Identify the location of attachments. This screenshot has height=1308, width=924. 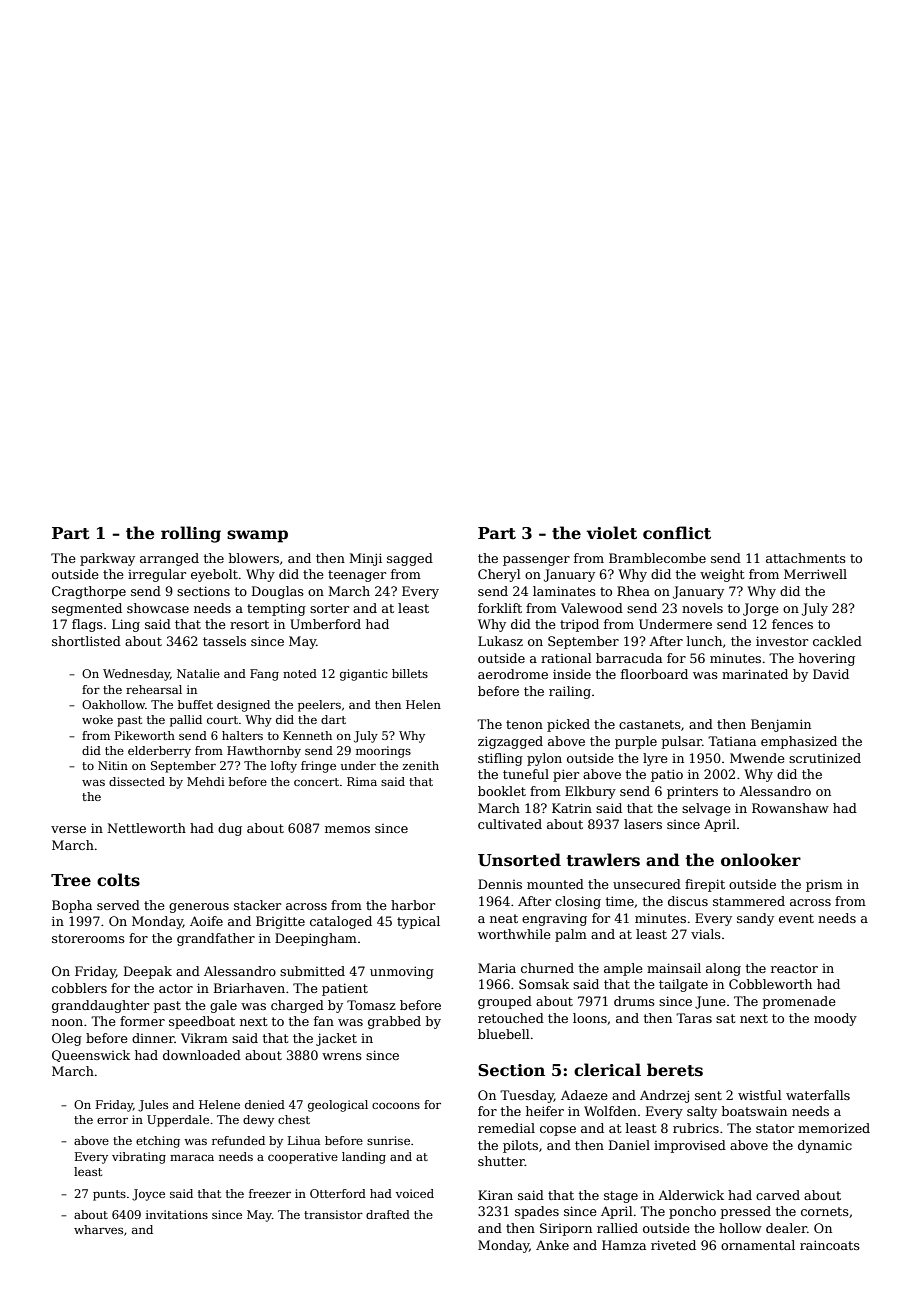
(806, 558).
